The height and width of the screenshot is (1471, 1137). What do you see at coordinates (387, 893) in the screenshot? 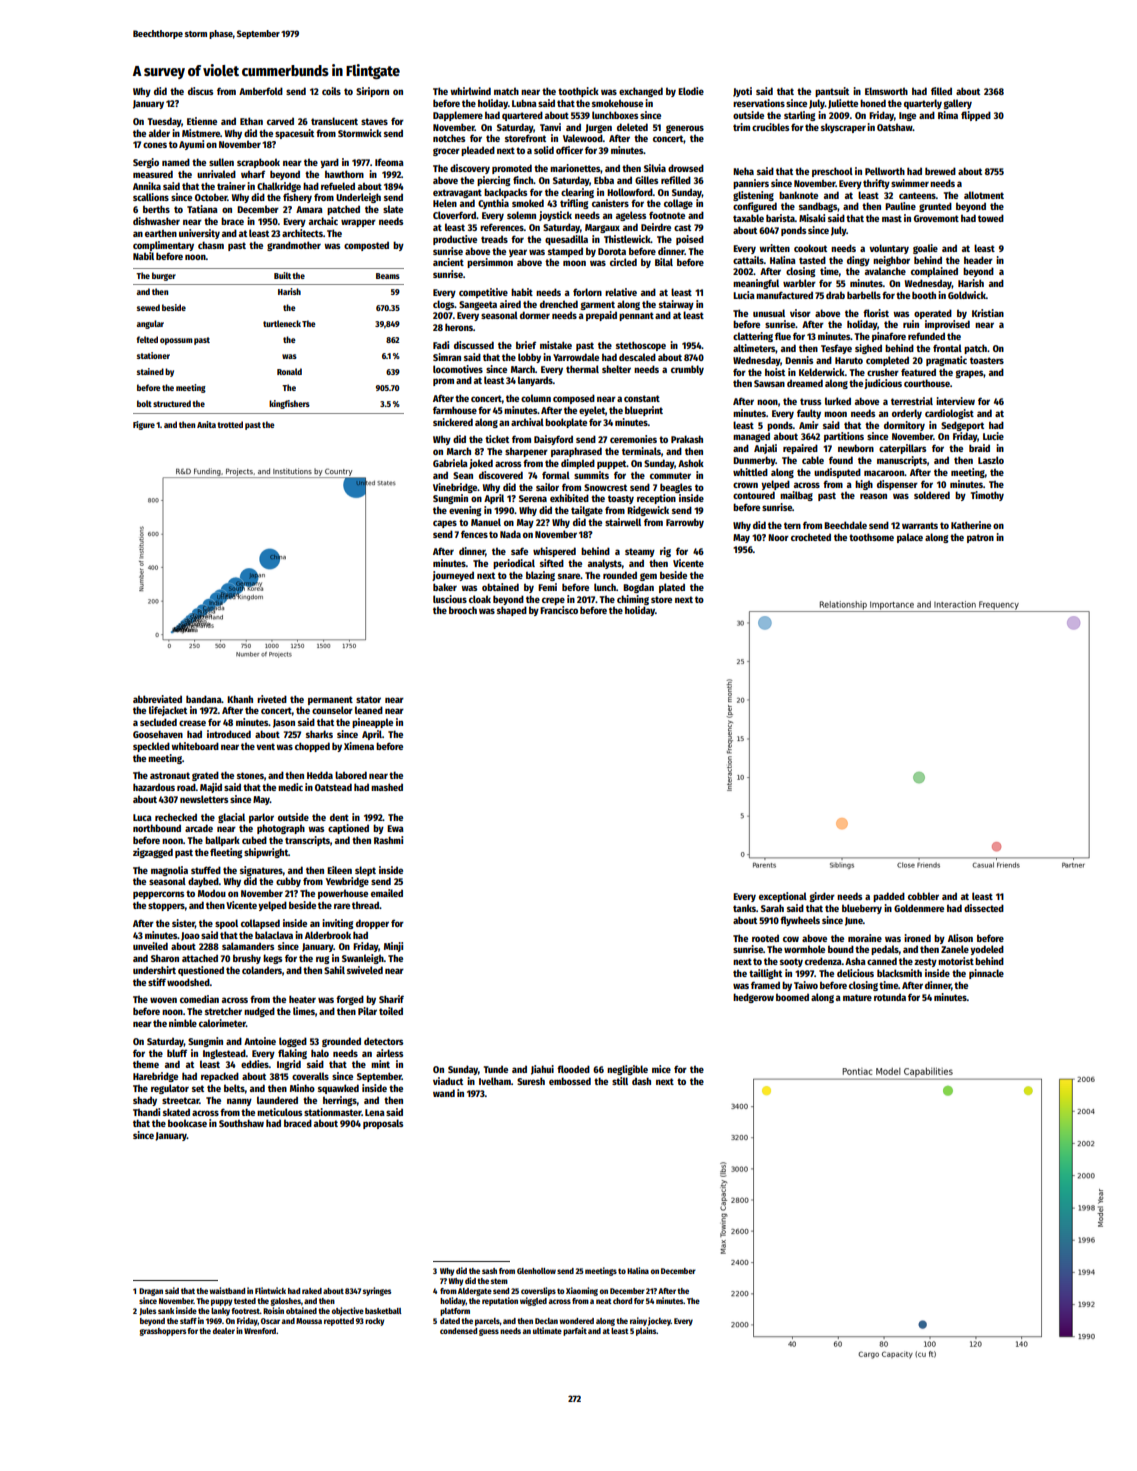
I see `emailed` at bounding box center [387, 893].
